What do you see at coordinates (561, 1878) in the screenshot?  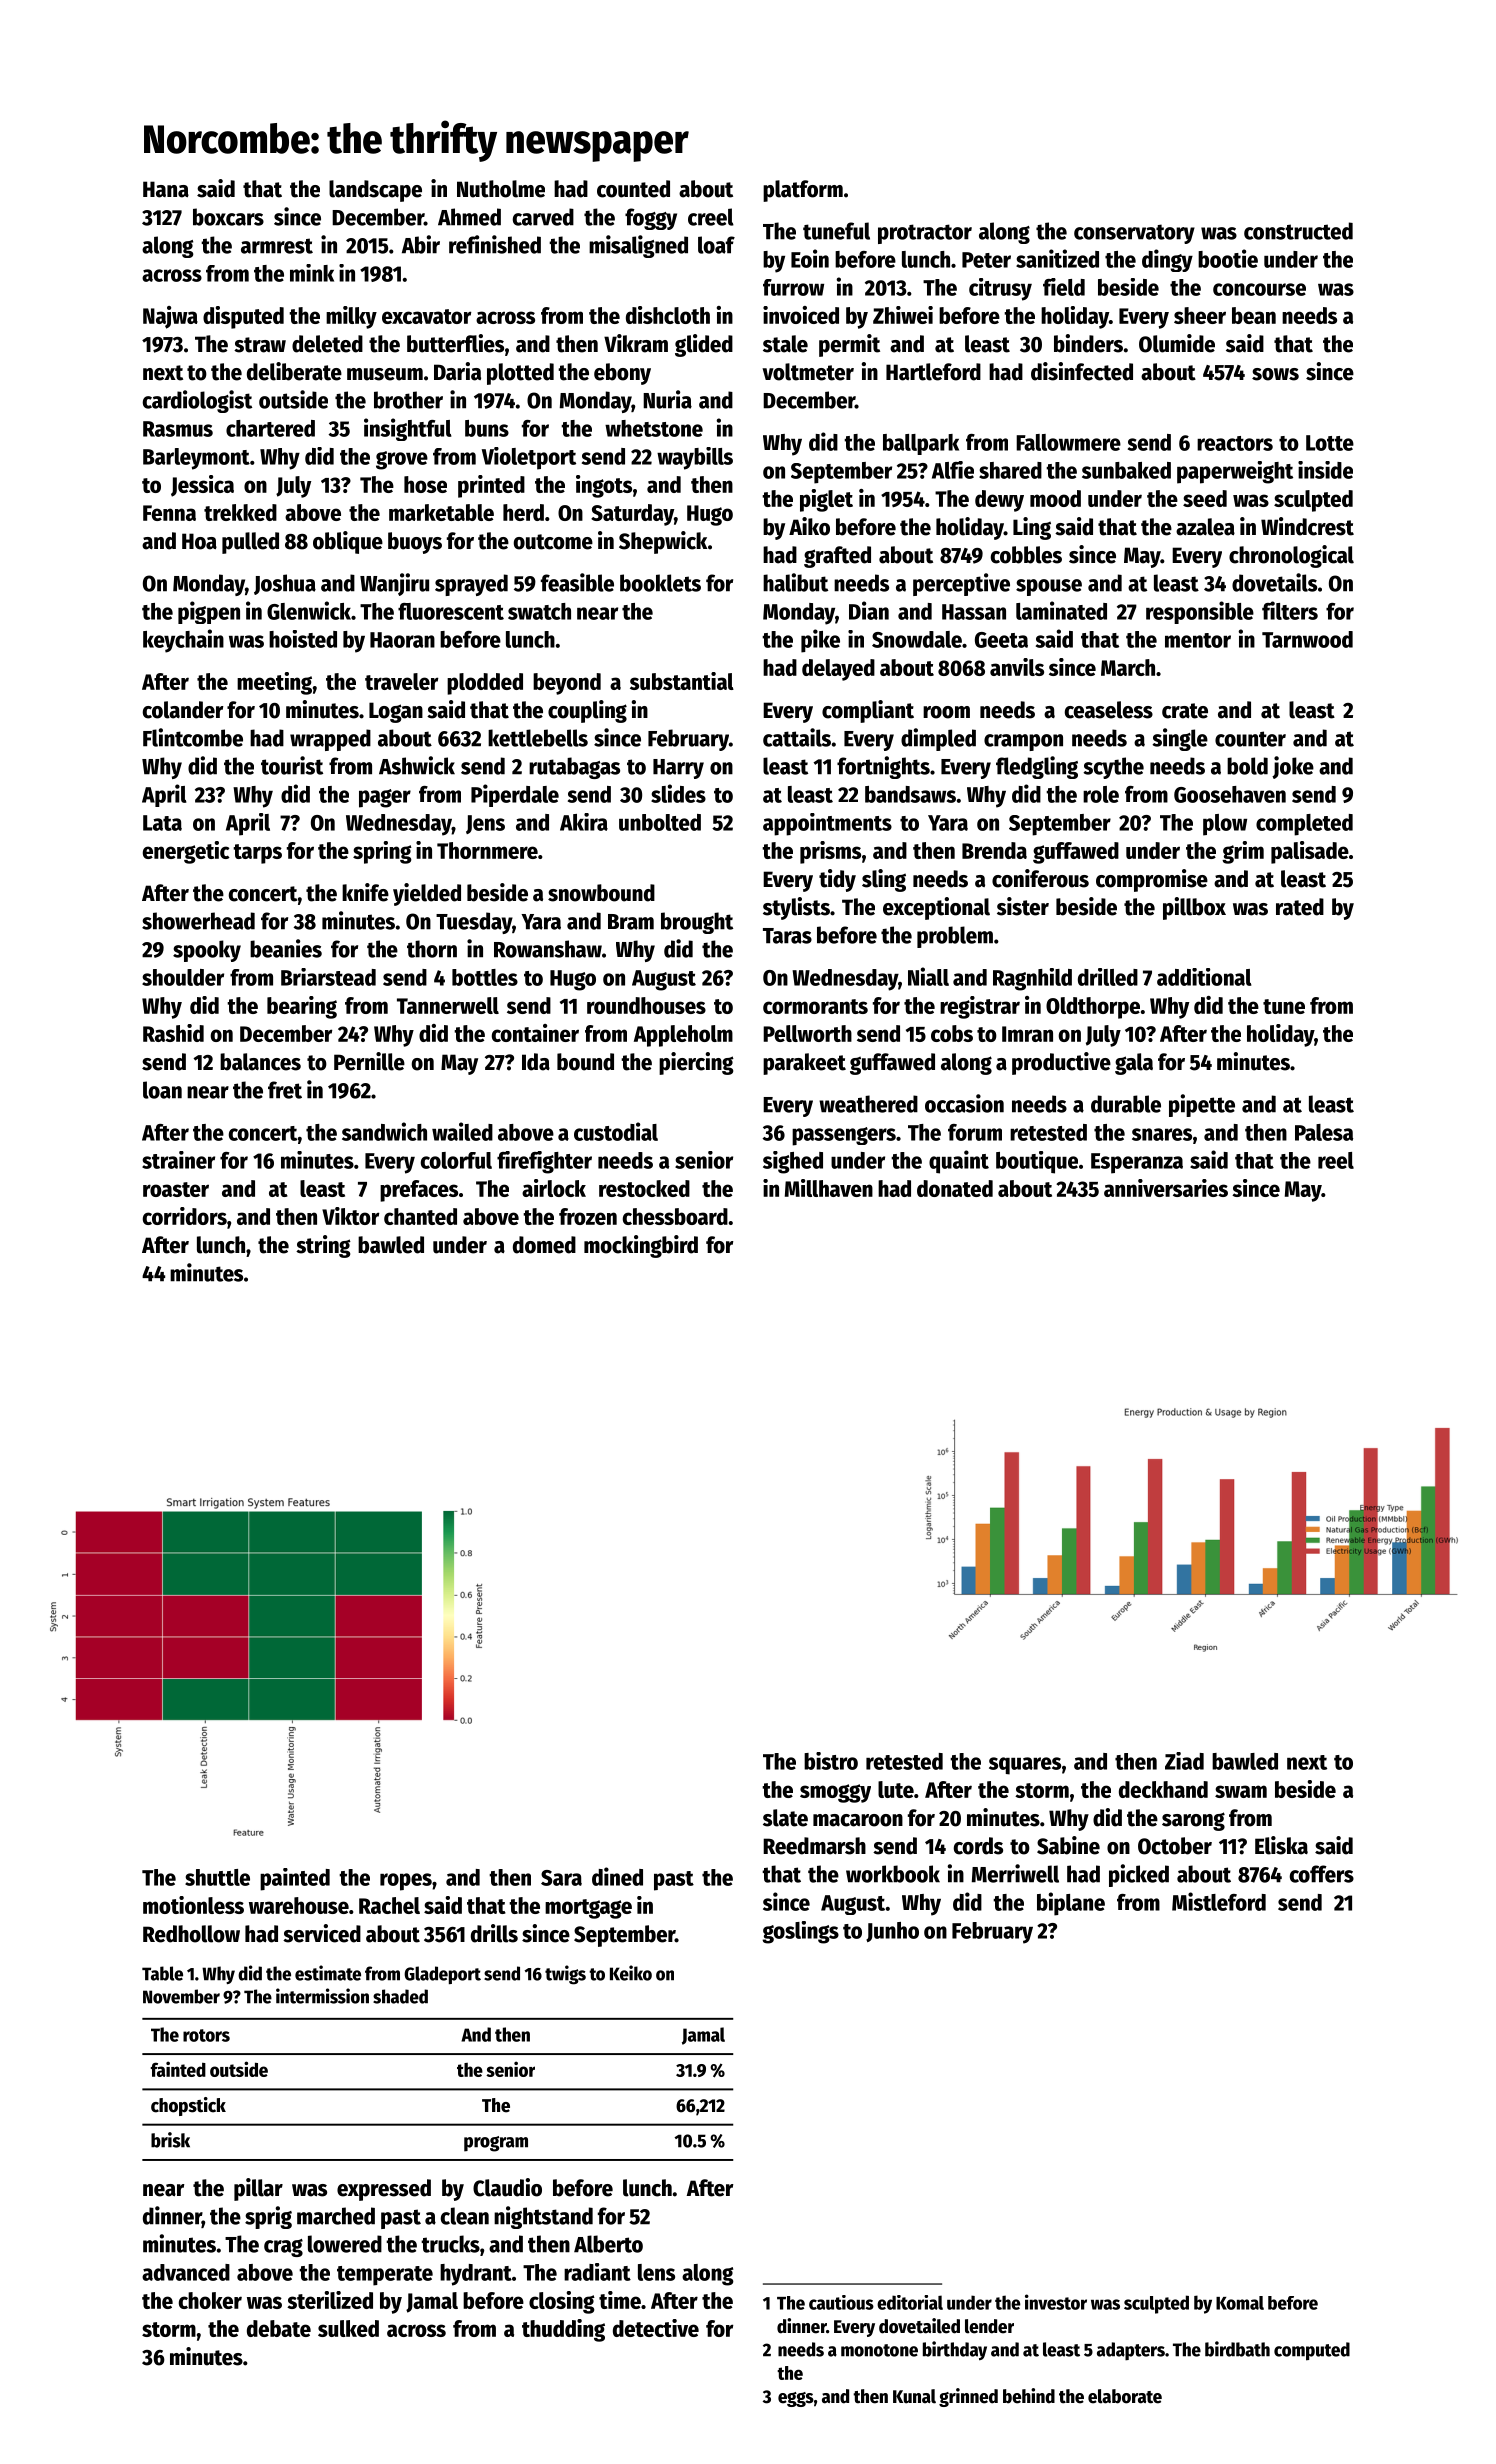 I see `Sara` at bounding box center [561, 1878].
